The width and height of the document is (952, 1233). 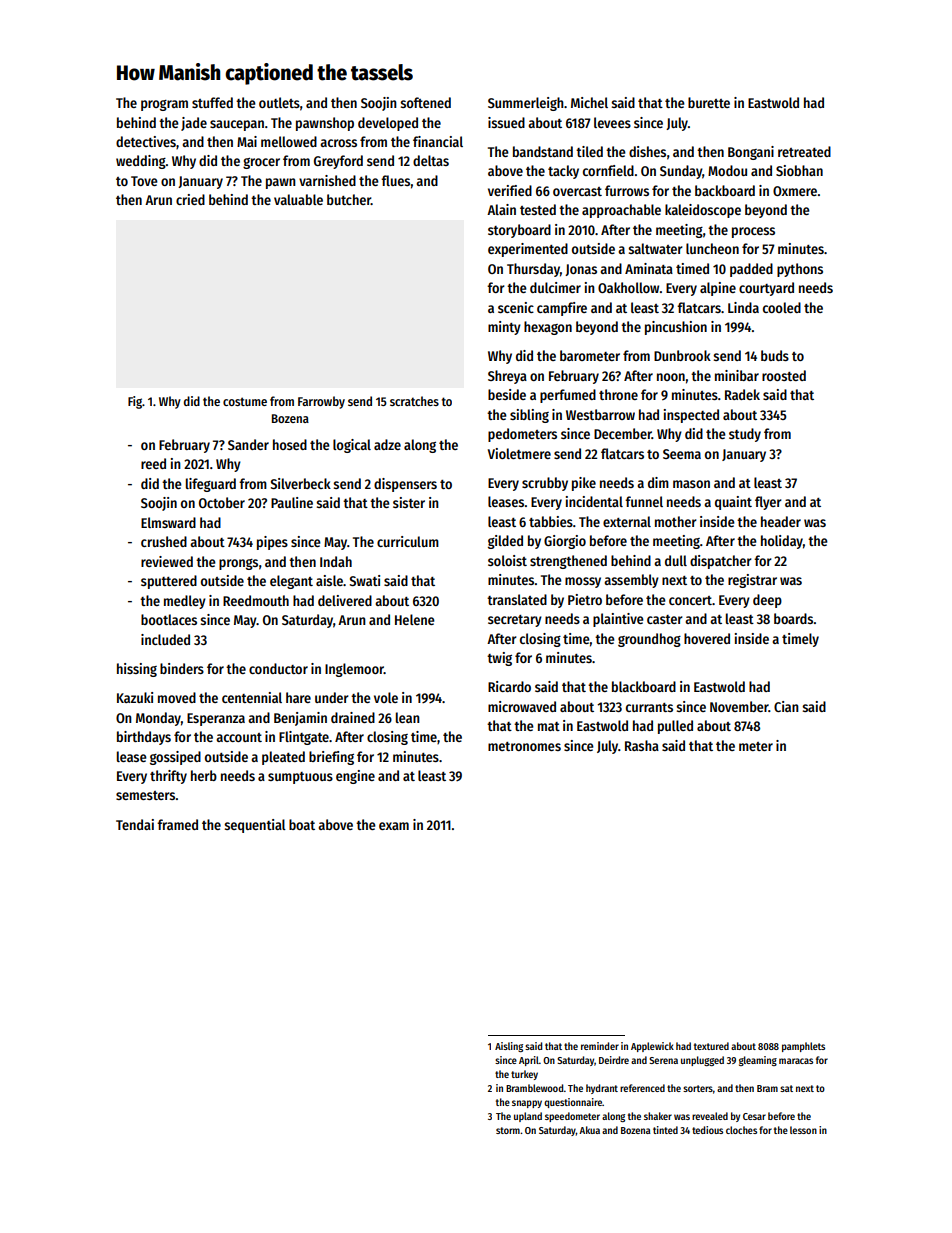 What do you see at coordinates (800, 270) in the document?
I see `pythons` at bounding box center [800, 270].
